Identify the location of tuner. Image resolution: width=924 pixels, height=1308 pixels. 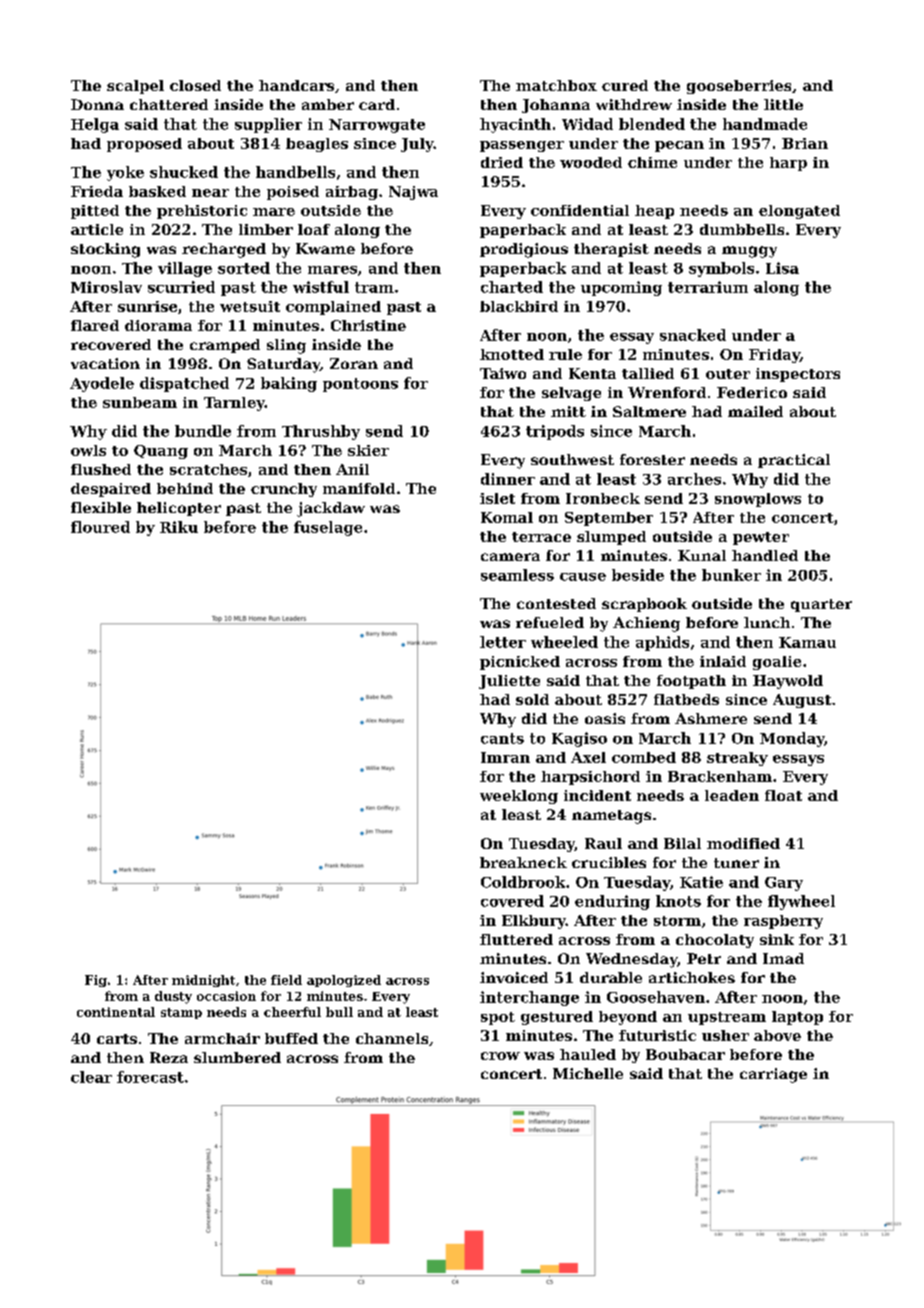
(736, 863).
